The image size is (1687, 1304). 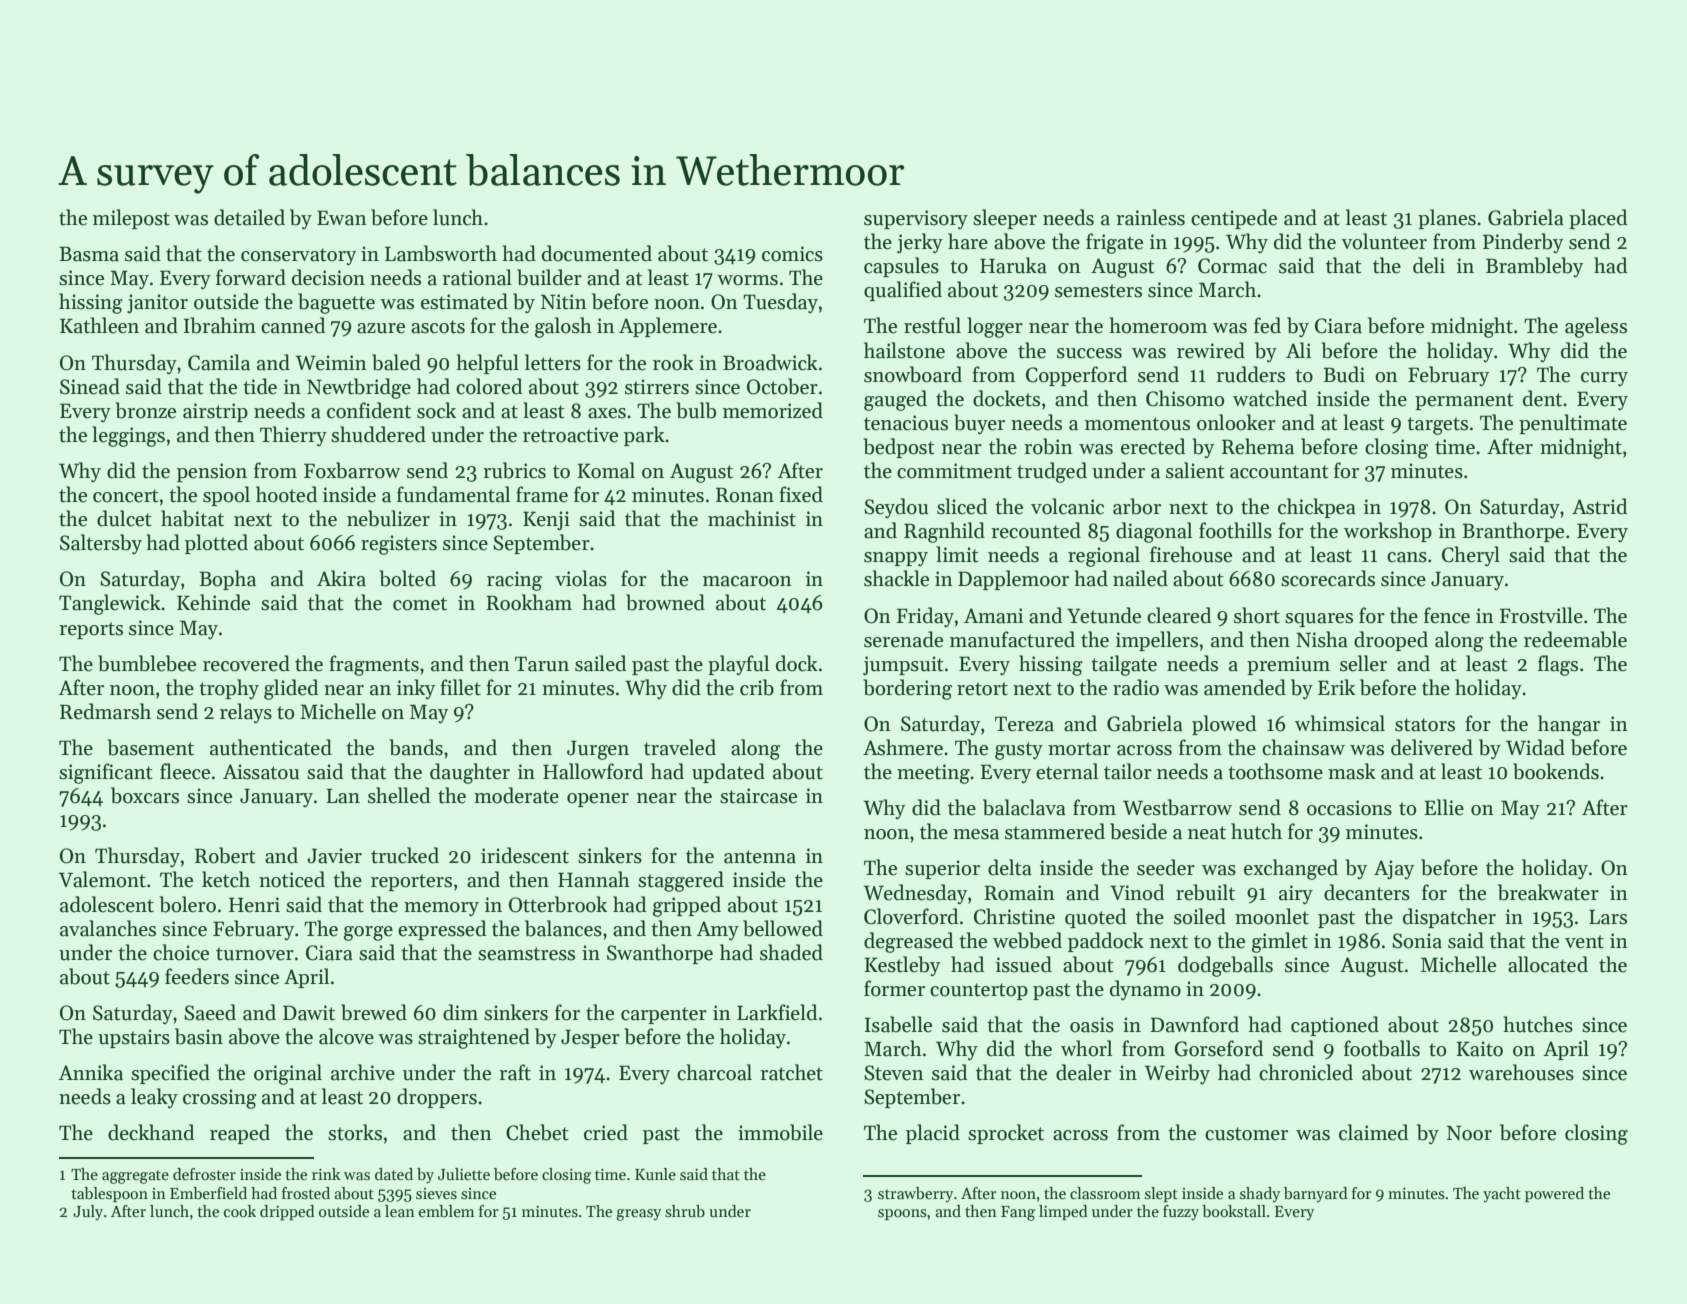 I want to click on cleared, so click(x=1179, y=615).
